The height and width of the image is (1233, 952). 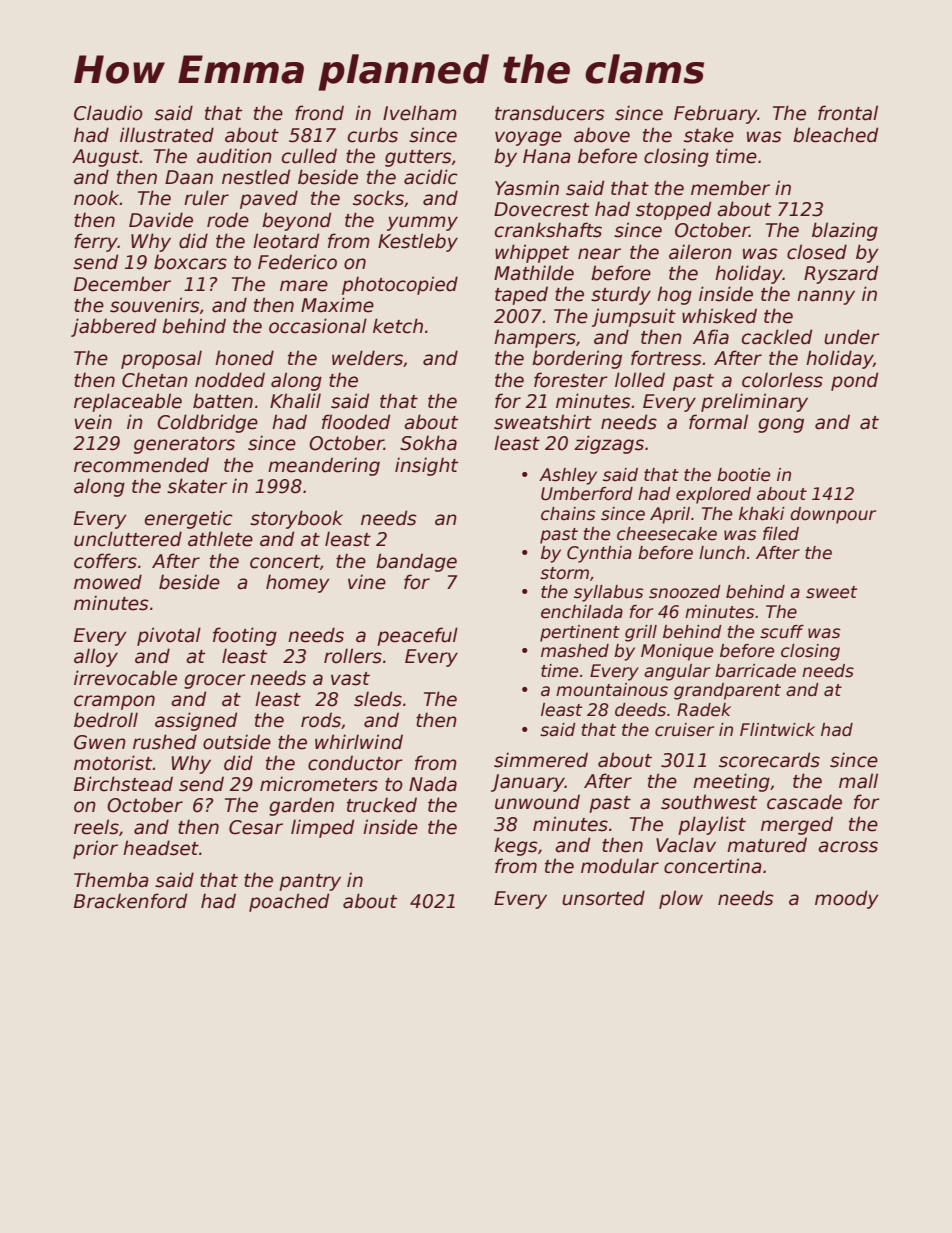 I want to click on bootie, so click(x=743, y=475).
